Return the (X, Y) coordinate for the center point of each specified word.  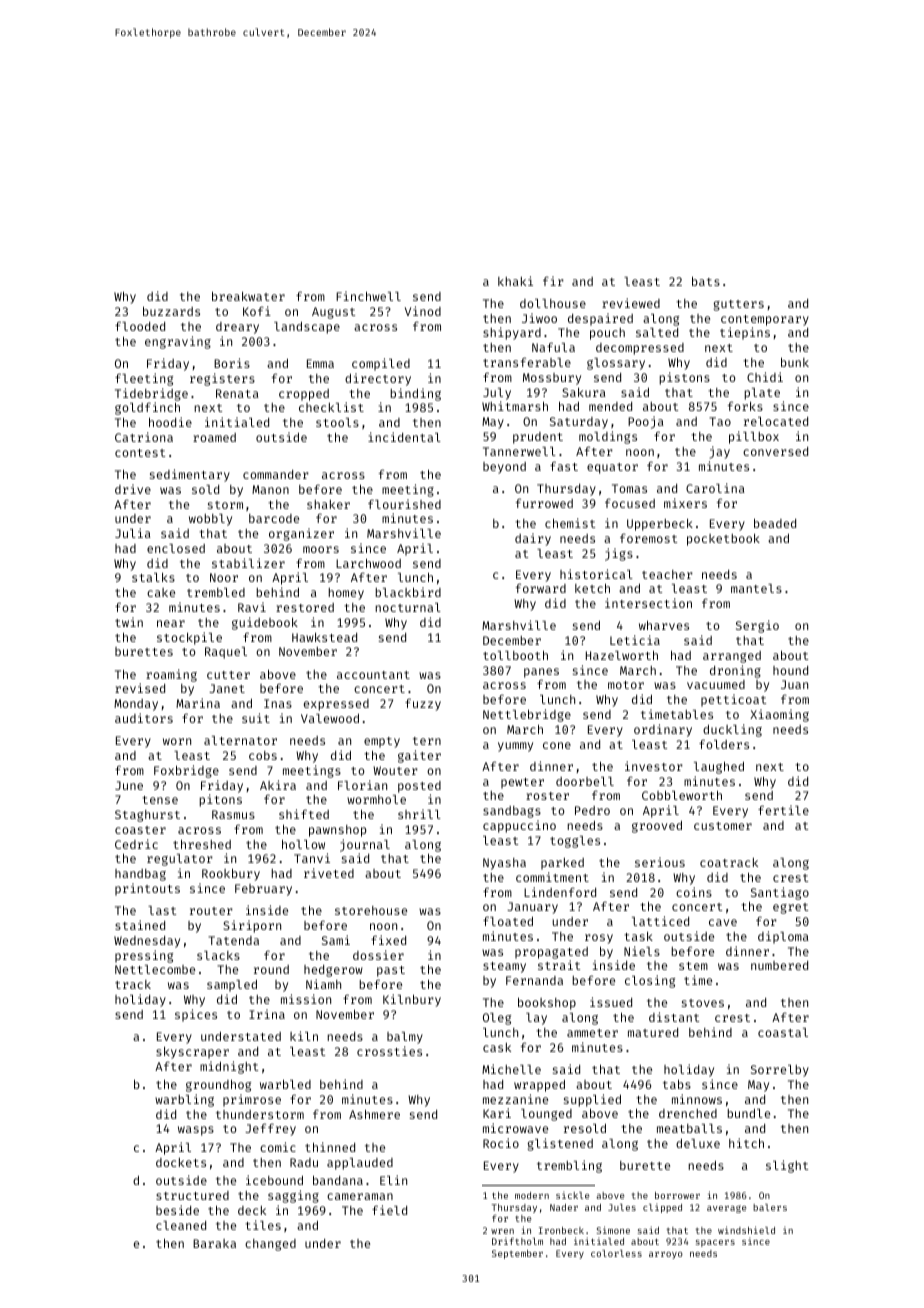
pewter (522, 783)
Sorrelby (780, 1071)
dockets (181, 1162)
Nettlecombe (155, 969)
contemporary (765, 320)
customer (723, 826)
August (333, 313)
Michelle (511, 1069)
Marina (198, 703)
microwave (515, 1128)
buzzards (171, 311)
